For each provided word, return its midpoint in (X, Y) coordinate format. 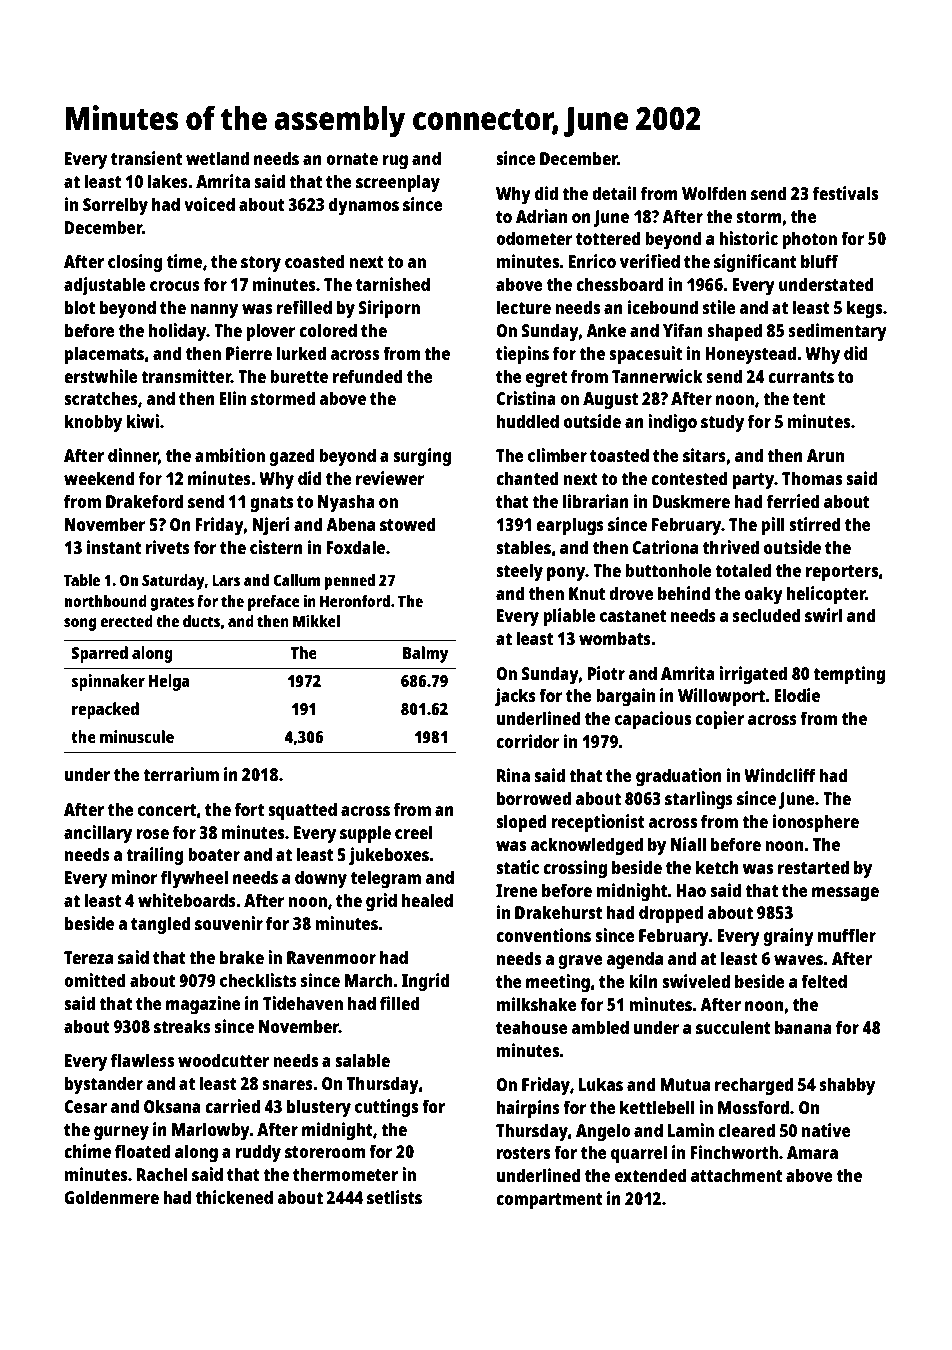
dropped (671, 914)
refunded (368, 376)
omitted (95, 980)
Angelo (603, 1132)
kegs (864, 309)
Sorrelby (115, 206)
